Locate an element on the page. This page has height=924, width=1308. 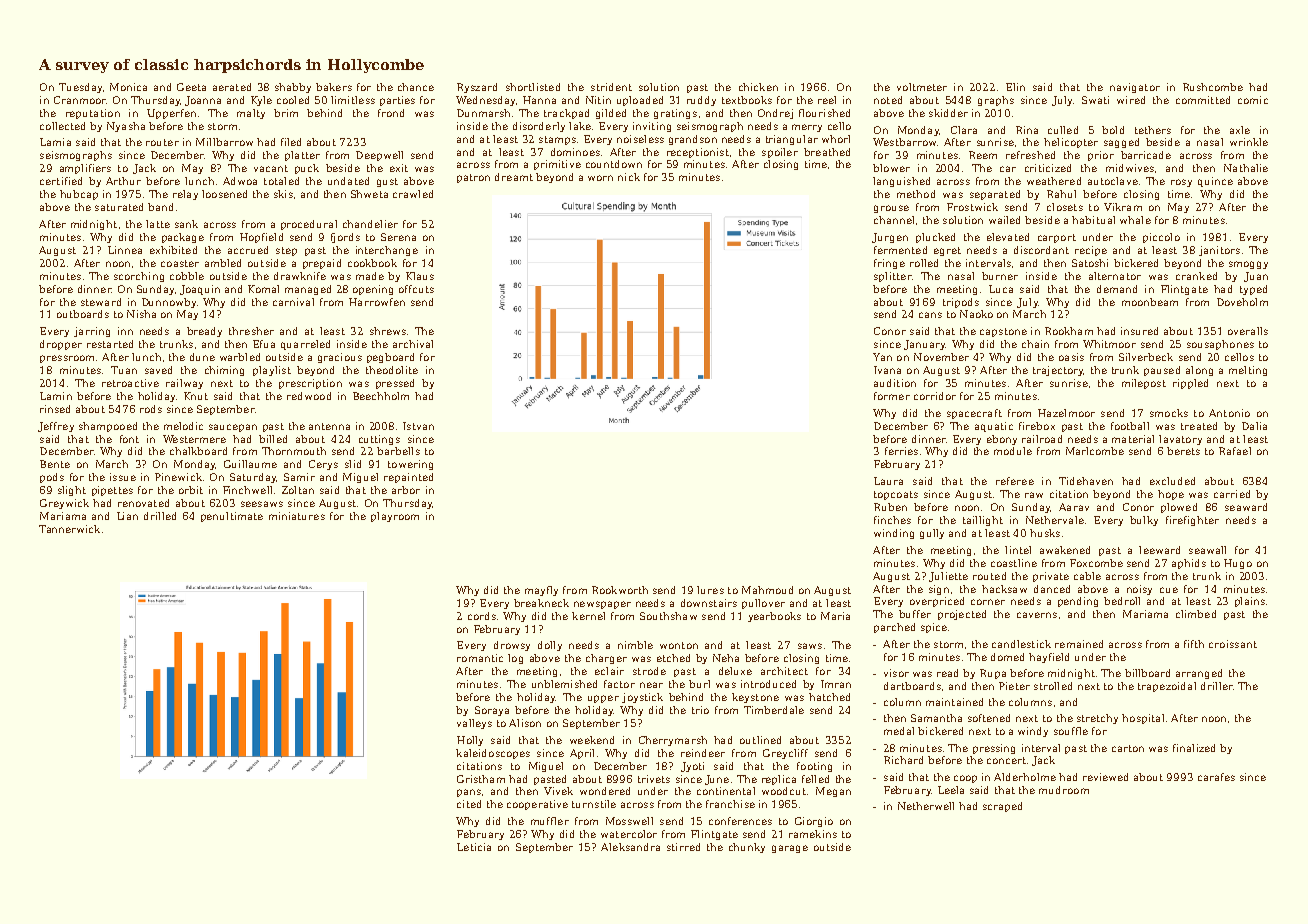
navigator is located at coordinates (1135, 88).
